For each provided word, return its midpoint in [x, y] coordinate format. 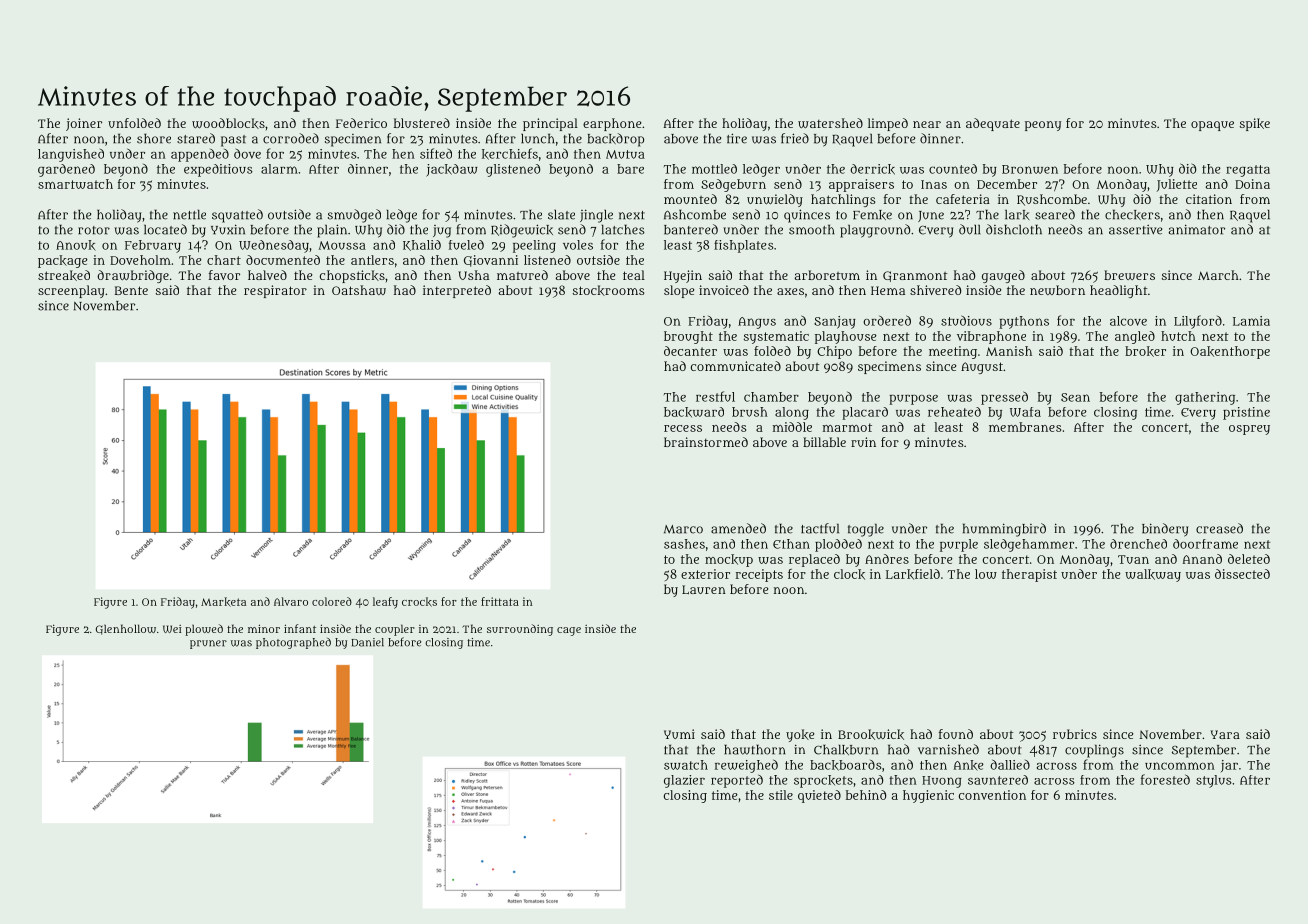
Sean [1075, 397]
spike [1255, 124]
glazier [684, 781]
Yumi [679, 734]
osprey [1249, 430]
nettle [189, 214]
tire [737, 138]
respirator [275, 291]
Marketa [223, 602]
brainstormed [706, 442]
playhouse [846, 337]
